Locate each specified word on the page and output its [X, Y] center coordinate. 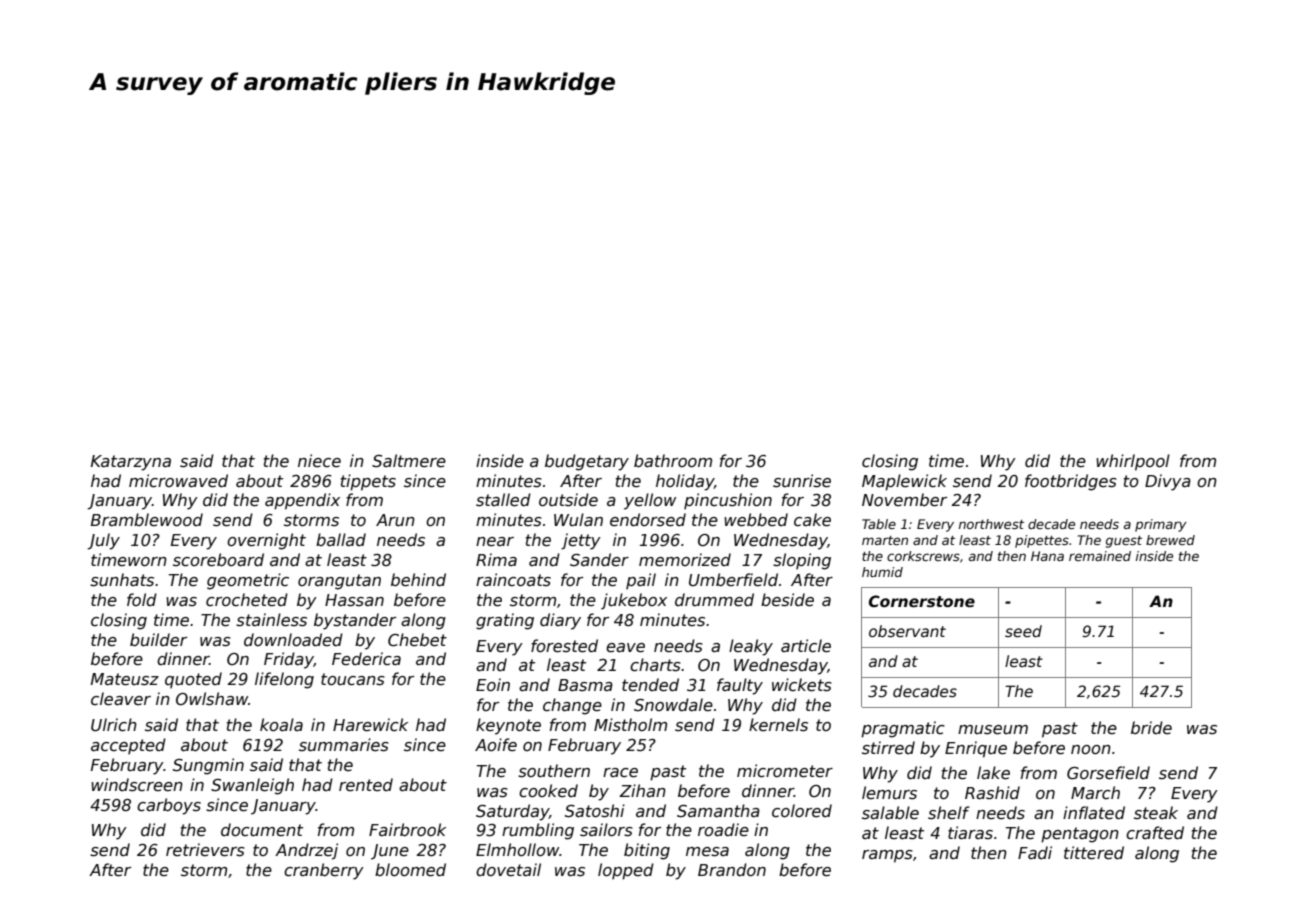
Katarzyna [131, 463]
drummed [714, 600]
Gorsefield [1108, 773]
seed [1023, 631]
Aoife [496, 744]
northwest [991, 524]
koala [281, 724]
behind [418, 580]
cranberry [324, 871]
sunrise [802, 481]
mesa [707, 852]
